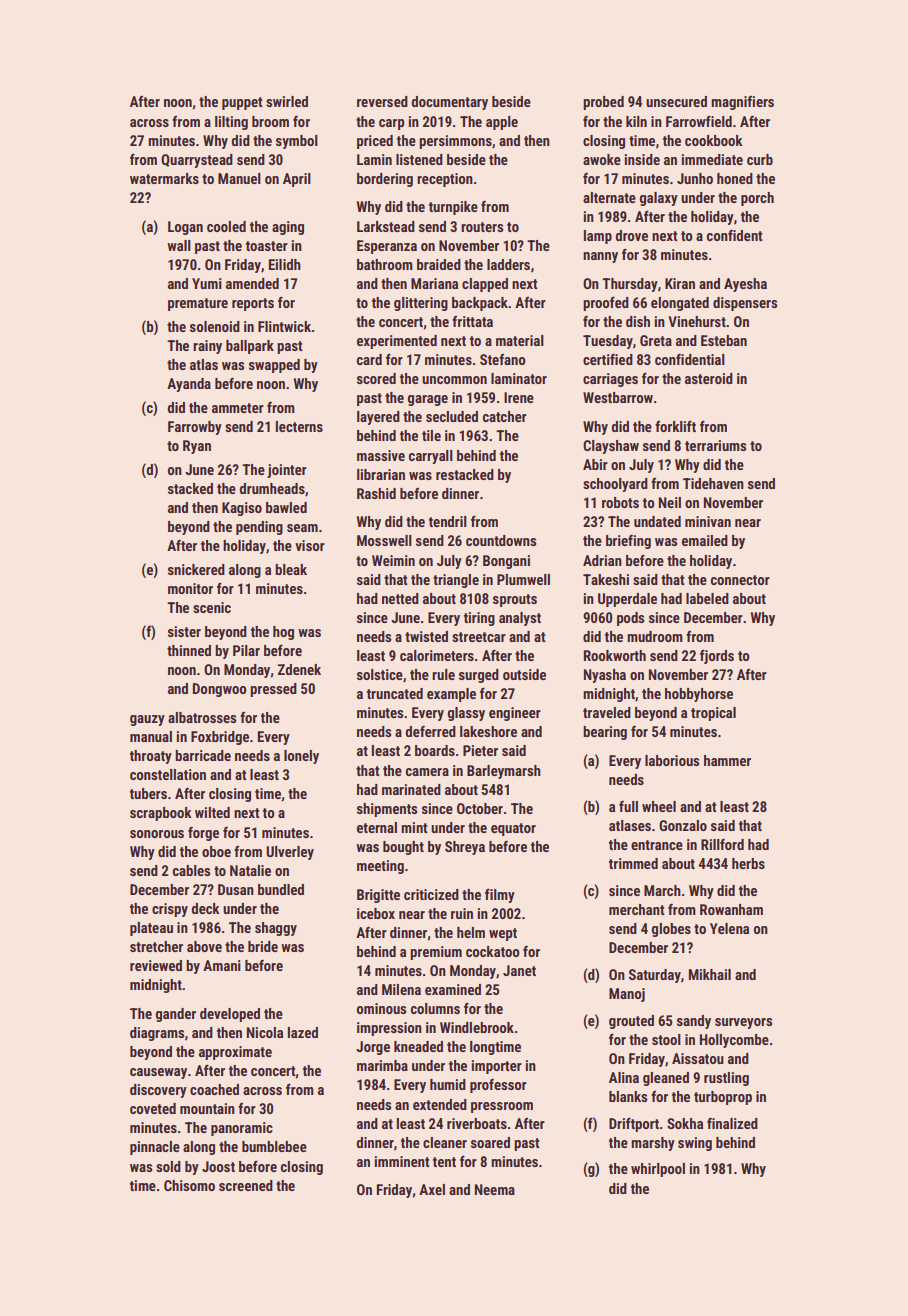  What do you see at coordinates (376, 913) in the image?
I see `icebox` at bounding box center [376, 913].
